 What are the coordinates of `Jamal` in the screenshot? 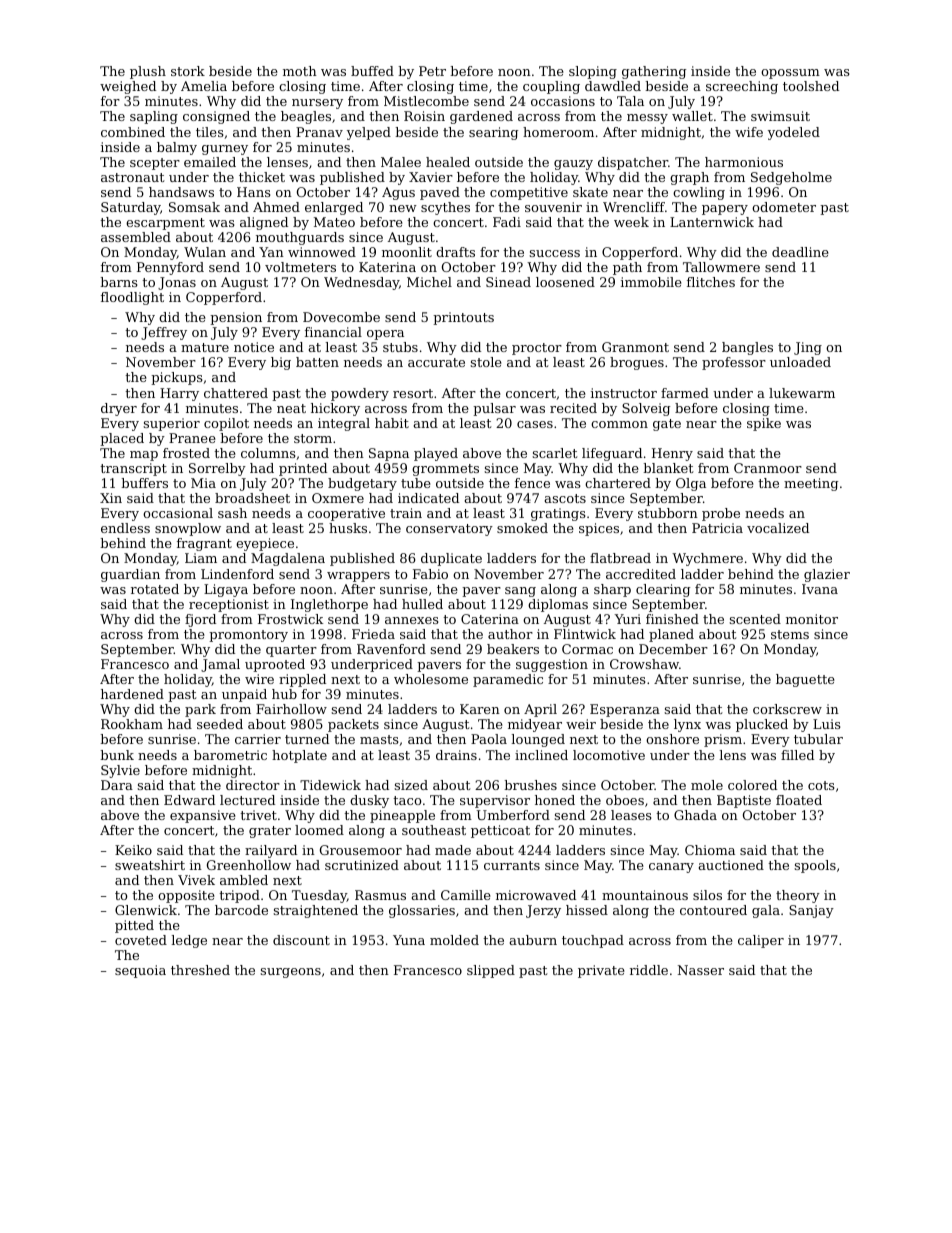 It's located at (220, 665).
